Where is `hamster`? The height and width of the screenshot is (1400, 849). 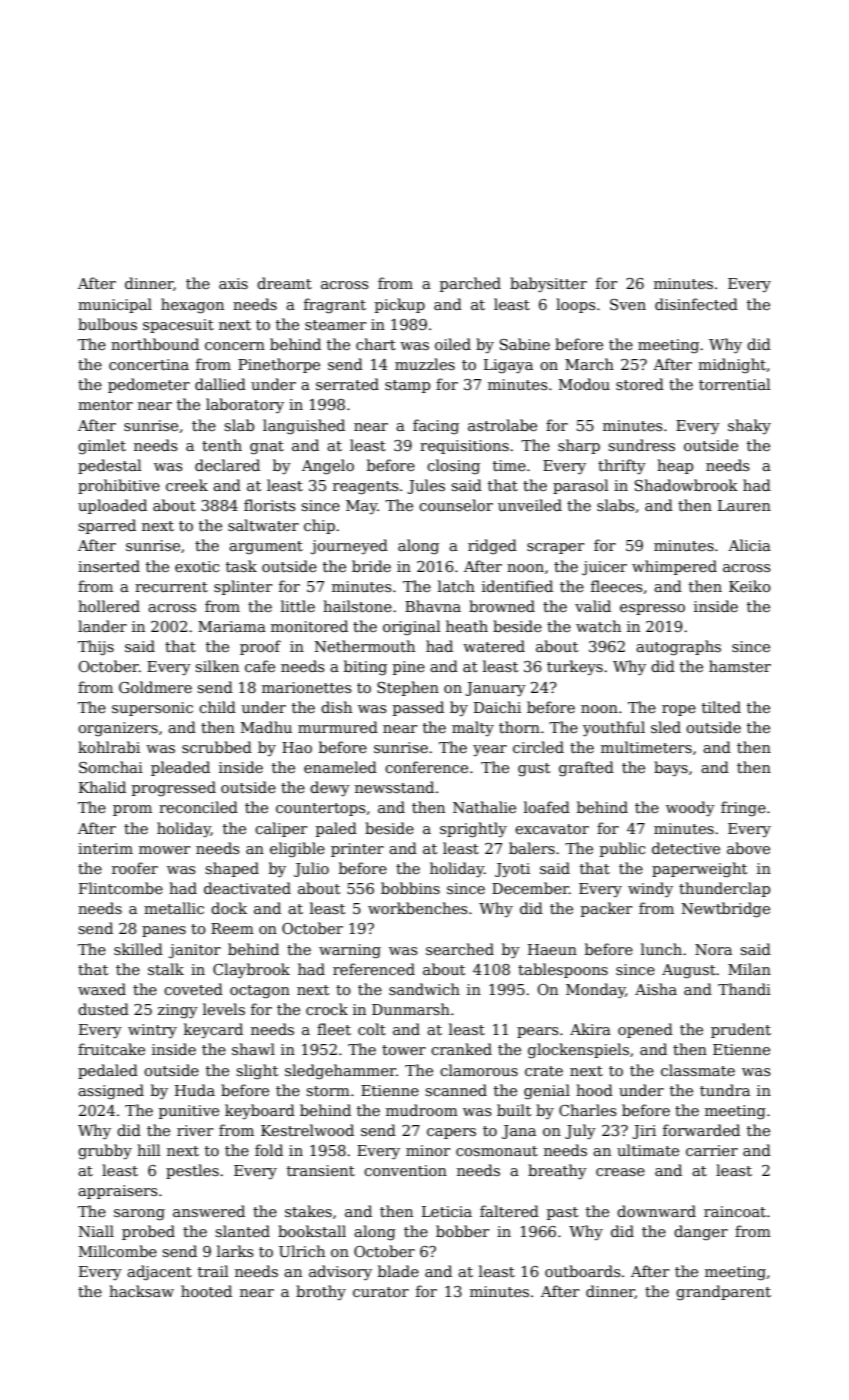
hamster is located at coordinates (740, 666).
